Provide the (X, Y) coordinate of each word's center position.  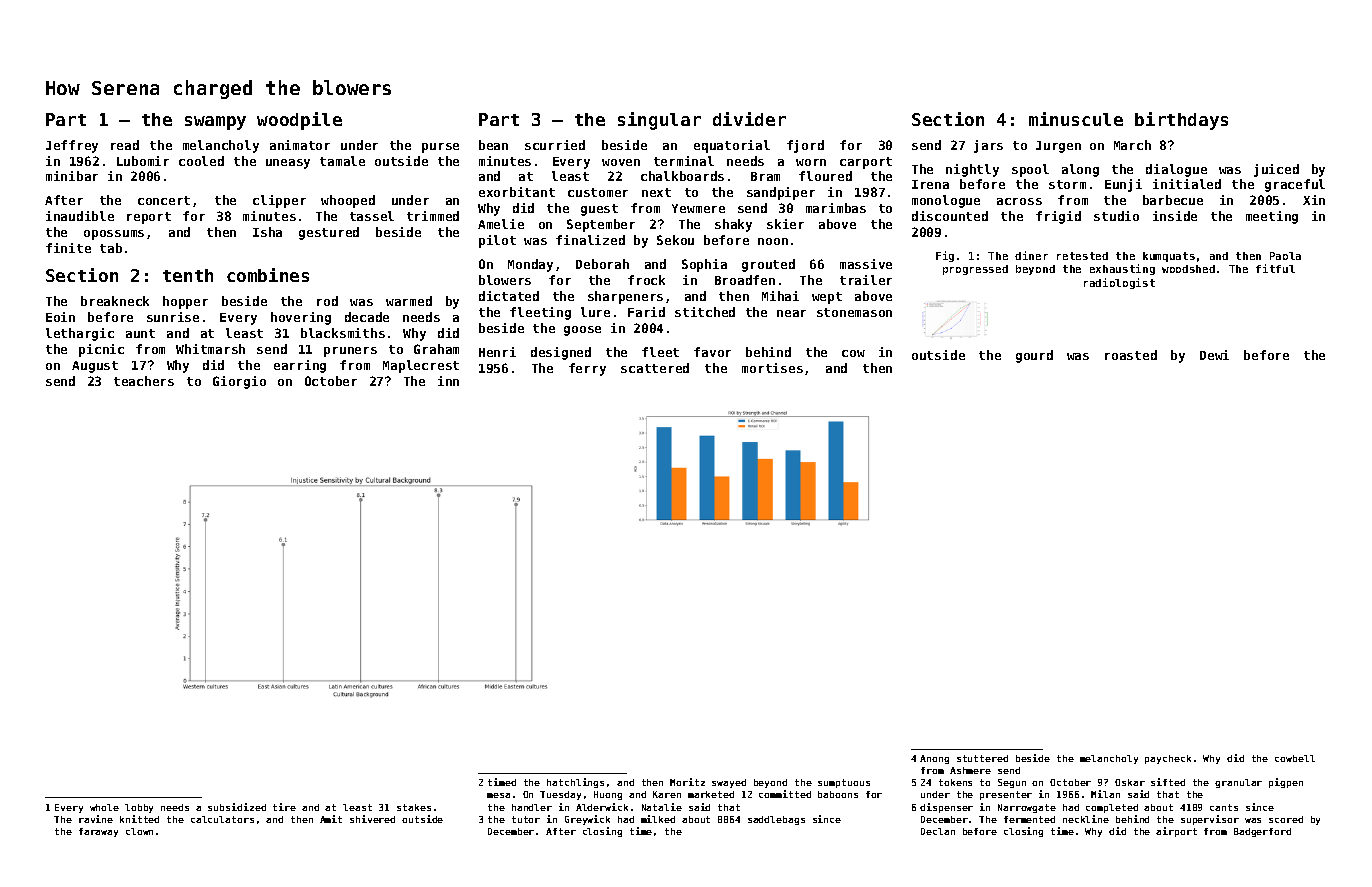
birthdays (1181, 121)
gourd (1034, 356)
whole (104, 807)
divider (749, 119)
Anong (934, 759)
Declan (938, 831)
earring (300, 366)
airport (1176, 832)
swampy (215, 123)
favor (712, 352)
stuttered (982, 758)
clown (139, 831)
